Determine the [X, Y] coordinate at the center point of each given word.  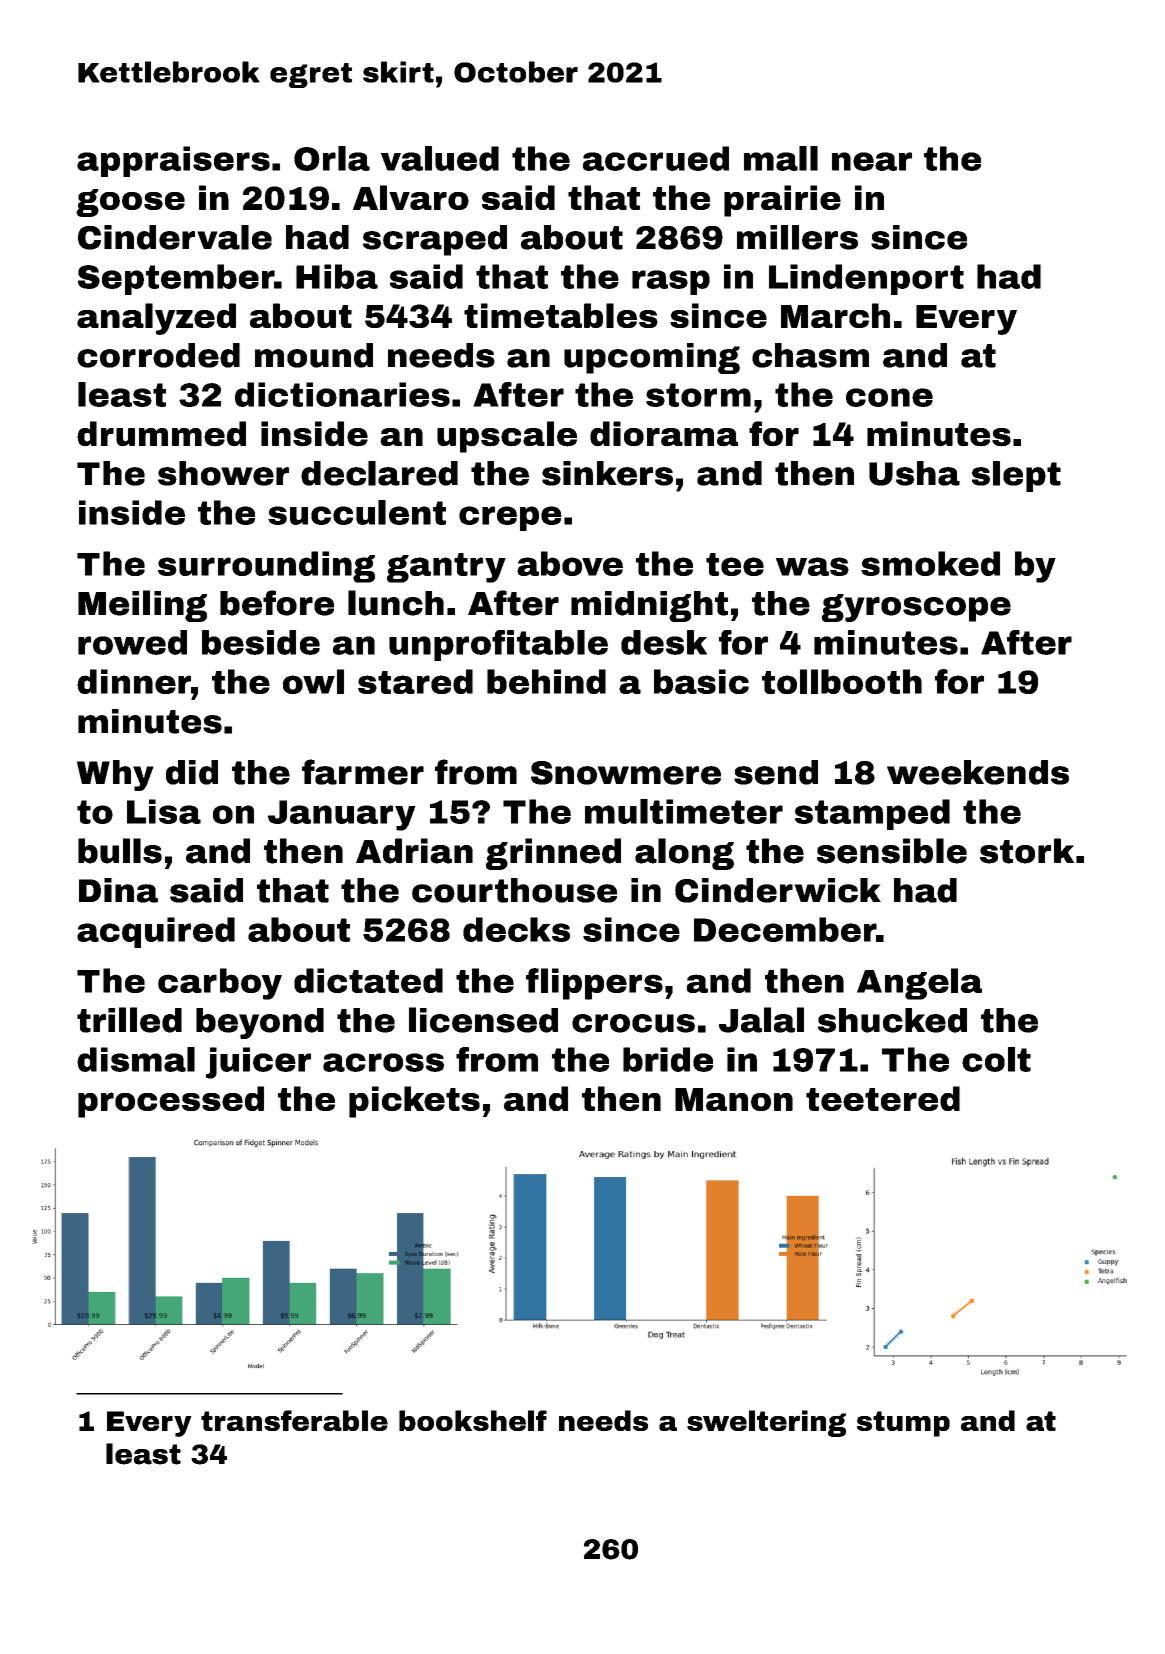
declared [379, 473]
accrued [656, 158]
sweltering [766, 1423]
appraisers [173, 161]
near [872, 161]
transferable [294, 1420]
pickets [414, 1102]
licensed [483, 1020]
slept [1016, 476]
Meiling [142, 606]
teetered [883, 1098]
